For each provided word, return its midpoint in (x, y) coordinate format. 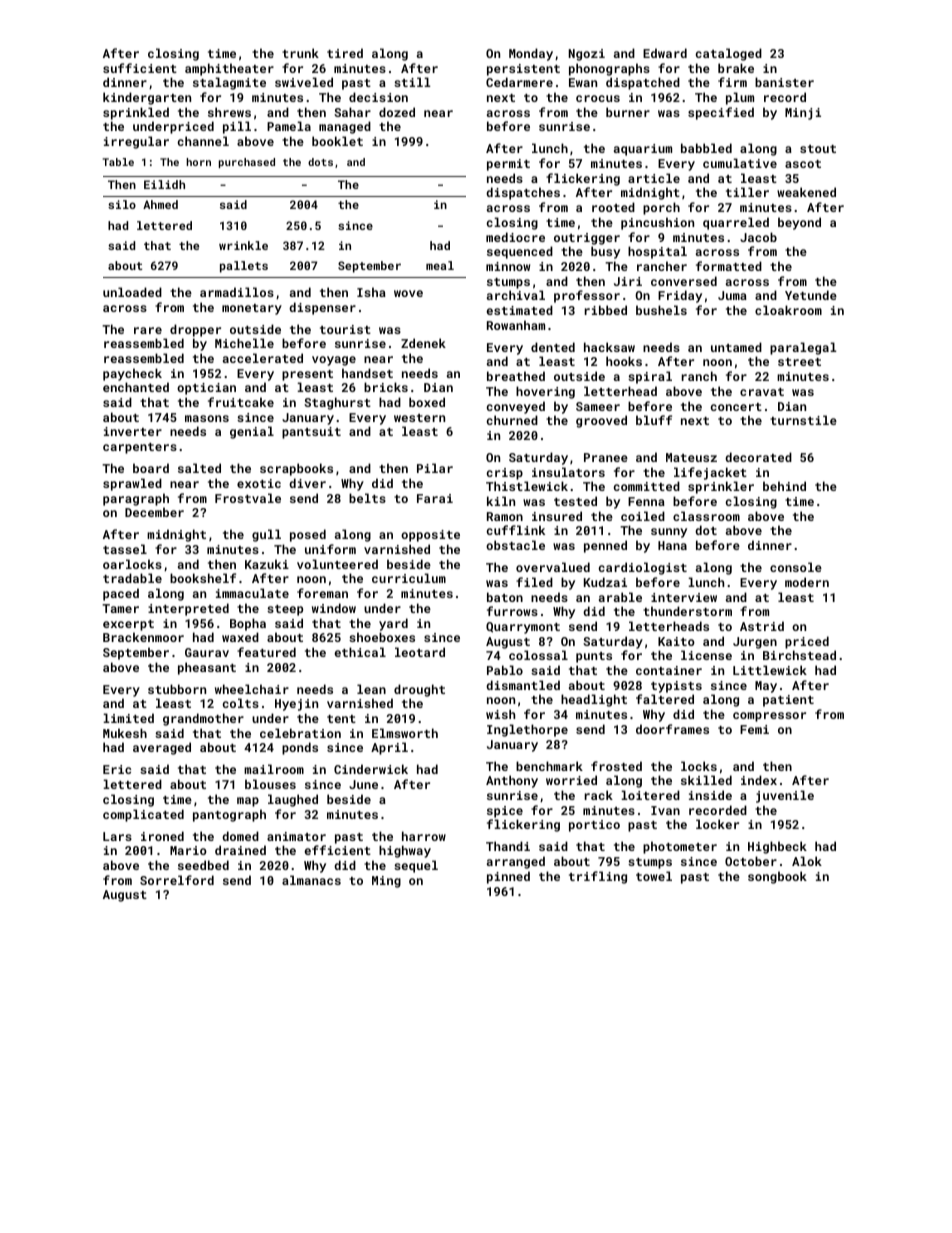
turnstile (803, 420)
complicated (143, 815)
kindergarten (147, 98)
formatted (729, 266)
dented (553, 347)
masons (207, 418)
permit (508, 165)
